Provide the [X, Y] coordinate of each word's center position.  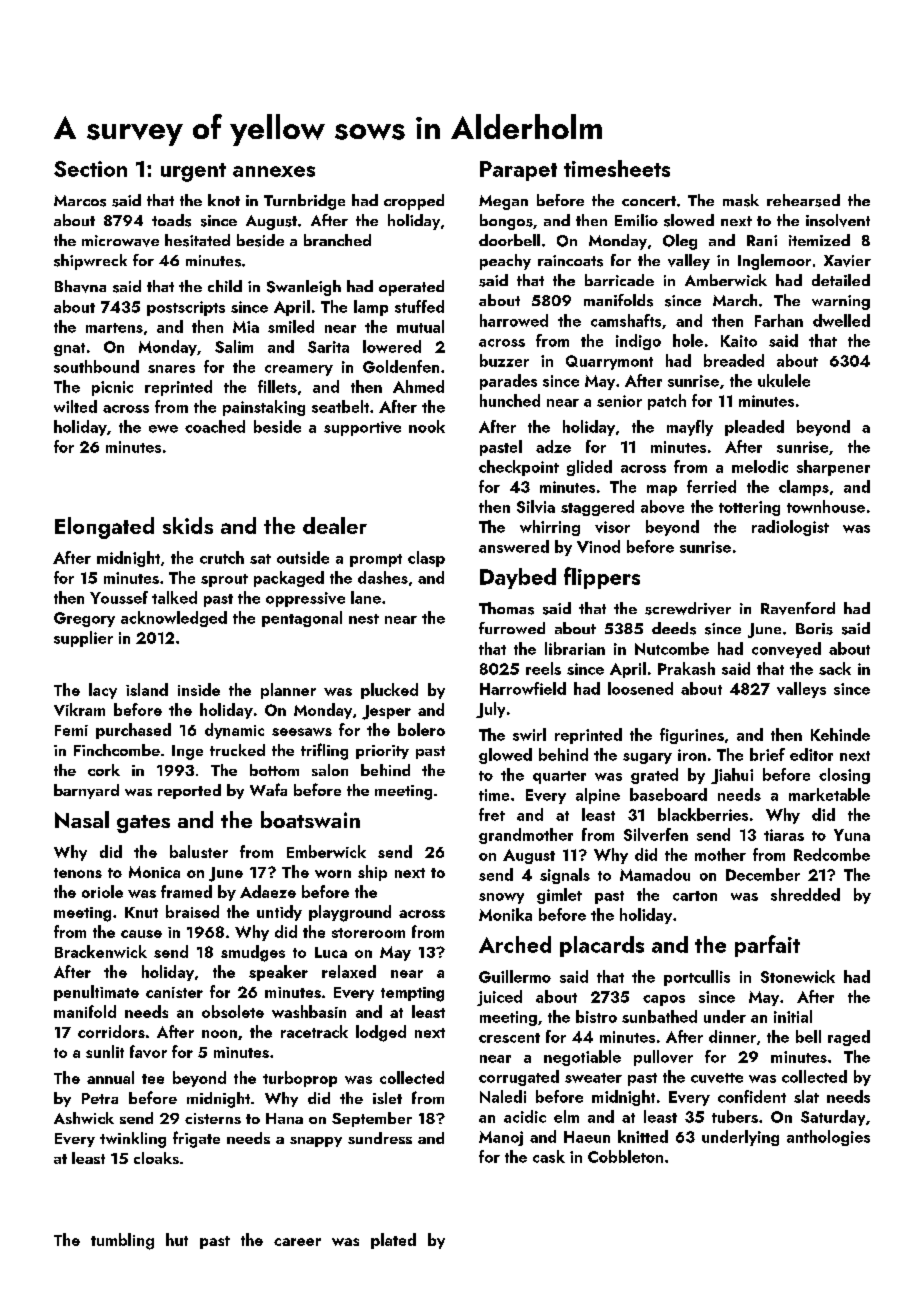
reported [189, 791]
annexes [274, 171]
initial [793, 1016]
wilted [75, 406]
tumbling [122, 1241]
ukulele [784, 380]
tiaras [784, 835]
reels [543, 668]
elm [566, 1116]
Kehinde [840, 734]
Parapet [518, 171]
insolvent [838, 220]
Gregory [84, 619]
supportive [362, 428]
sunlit [105, 1051]
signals [565, 876]
